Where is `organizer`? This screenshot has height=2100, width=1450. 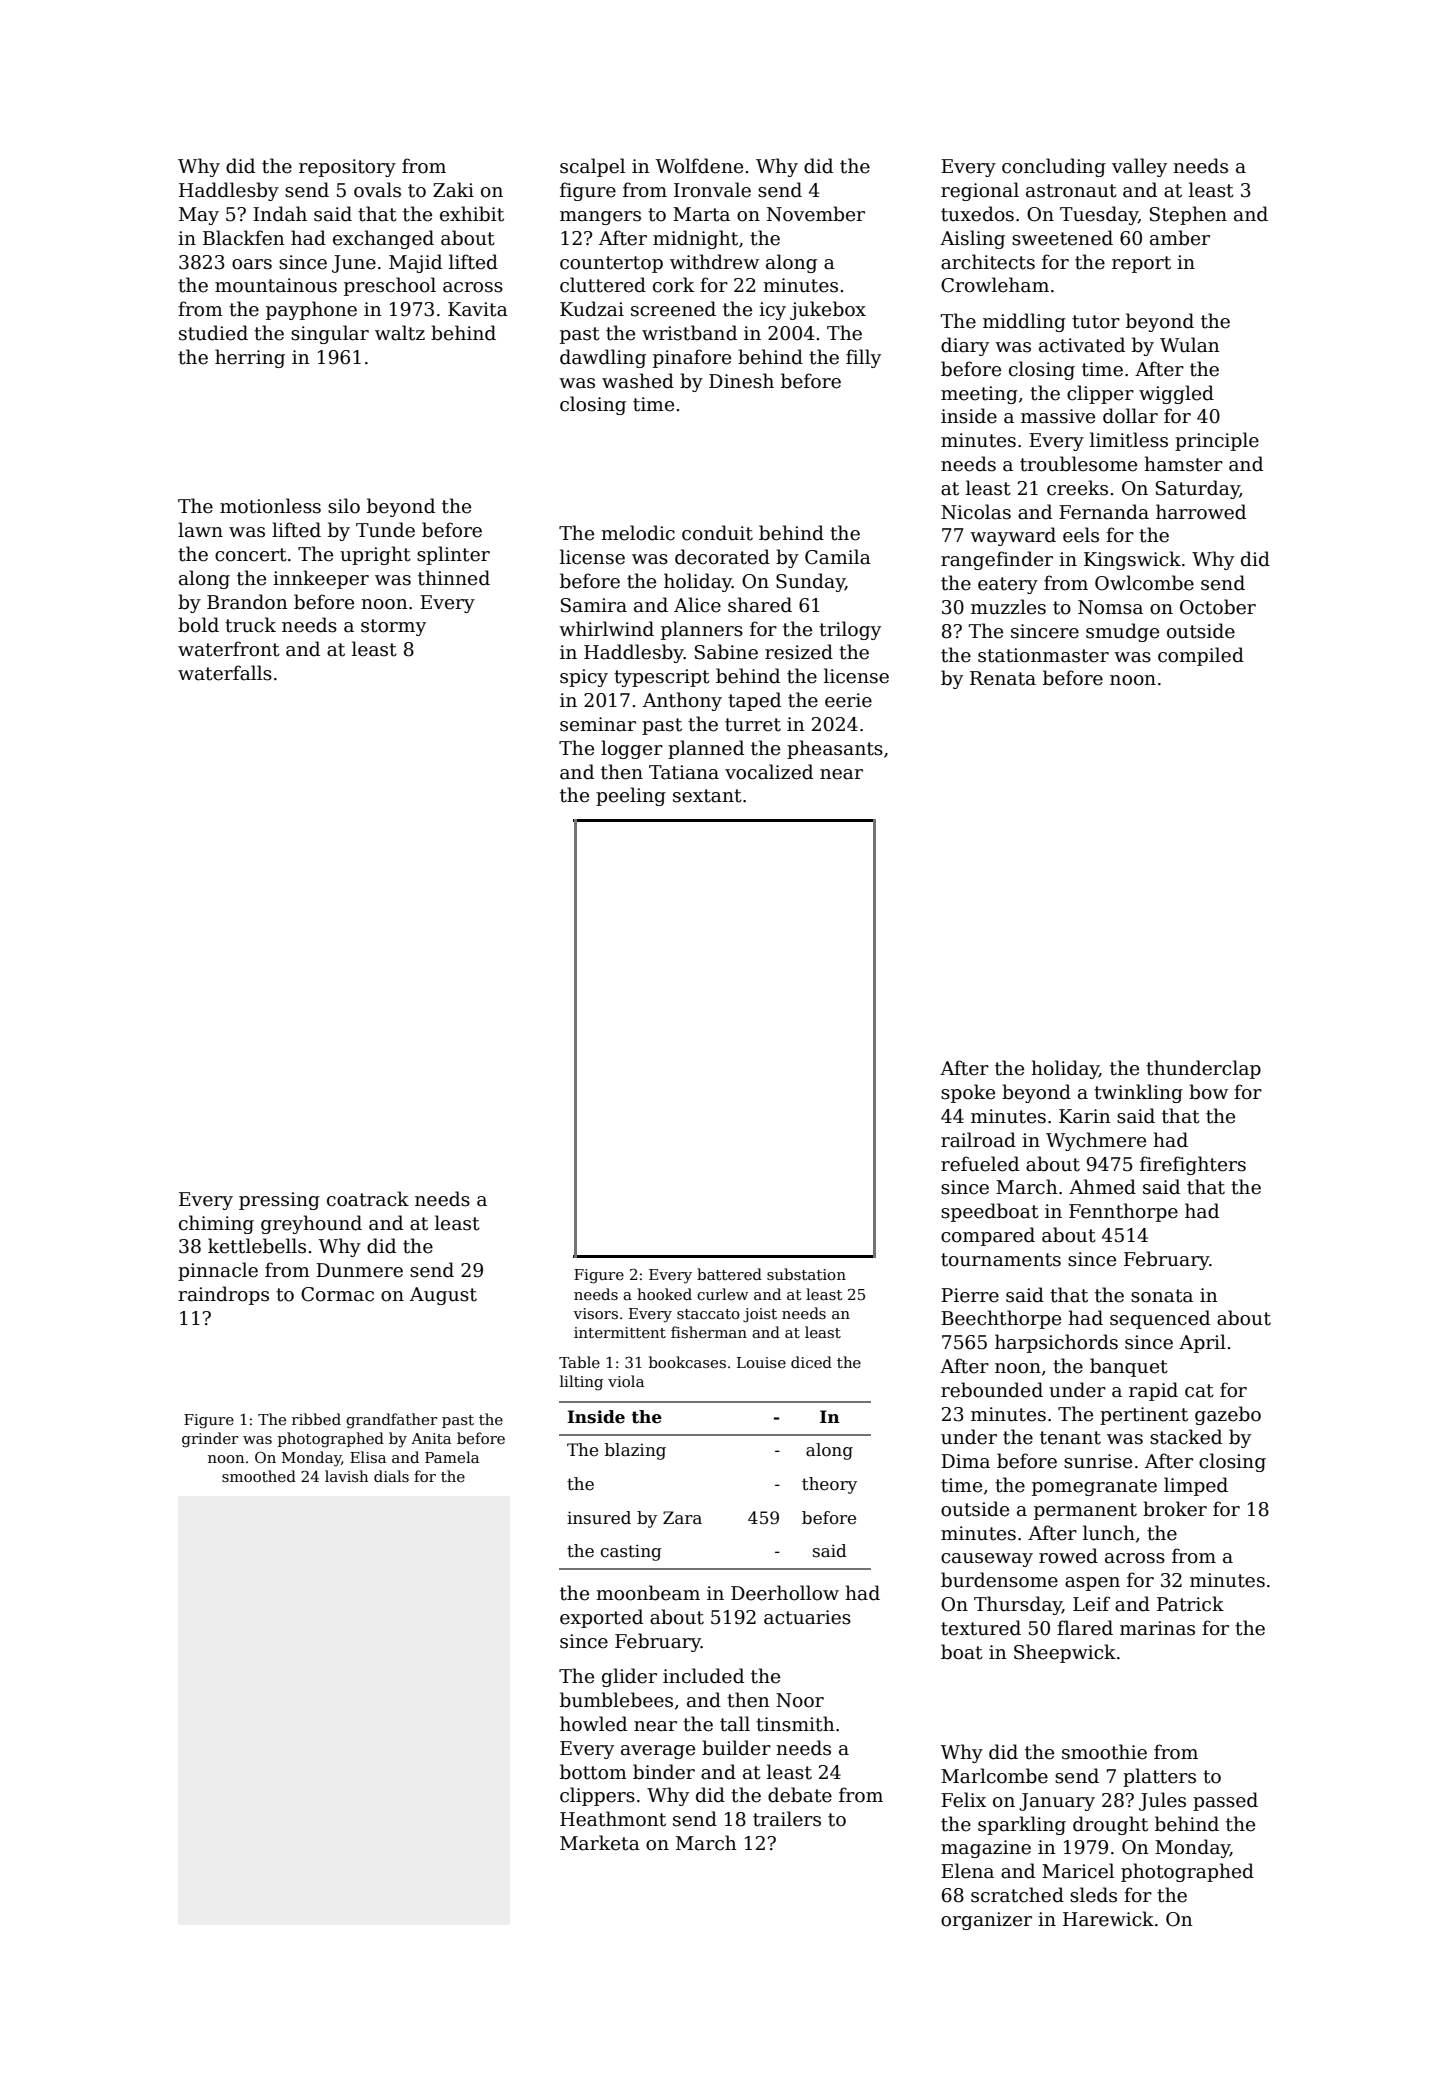
organizer is located at coordinates (986, 1921).
